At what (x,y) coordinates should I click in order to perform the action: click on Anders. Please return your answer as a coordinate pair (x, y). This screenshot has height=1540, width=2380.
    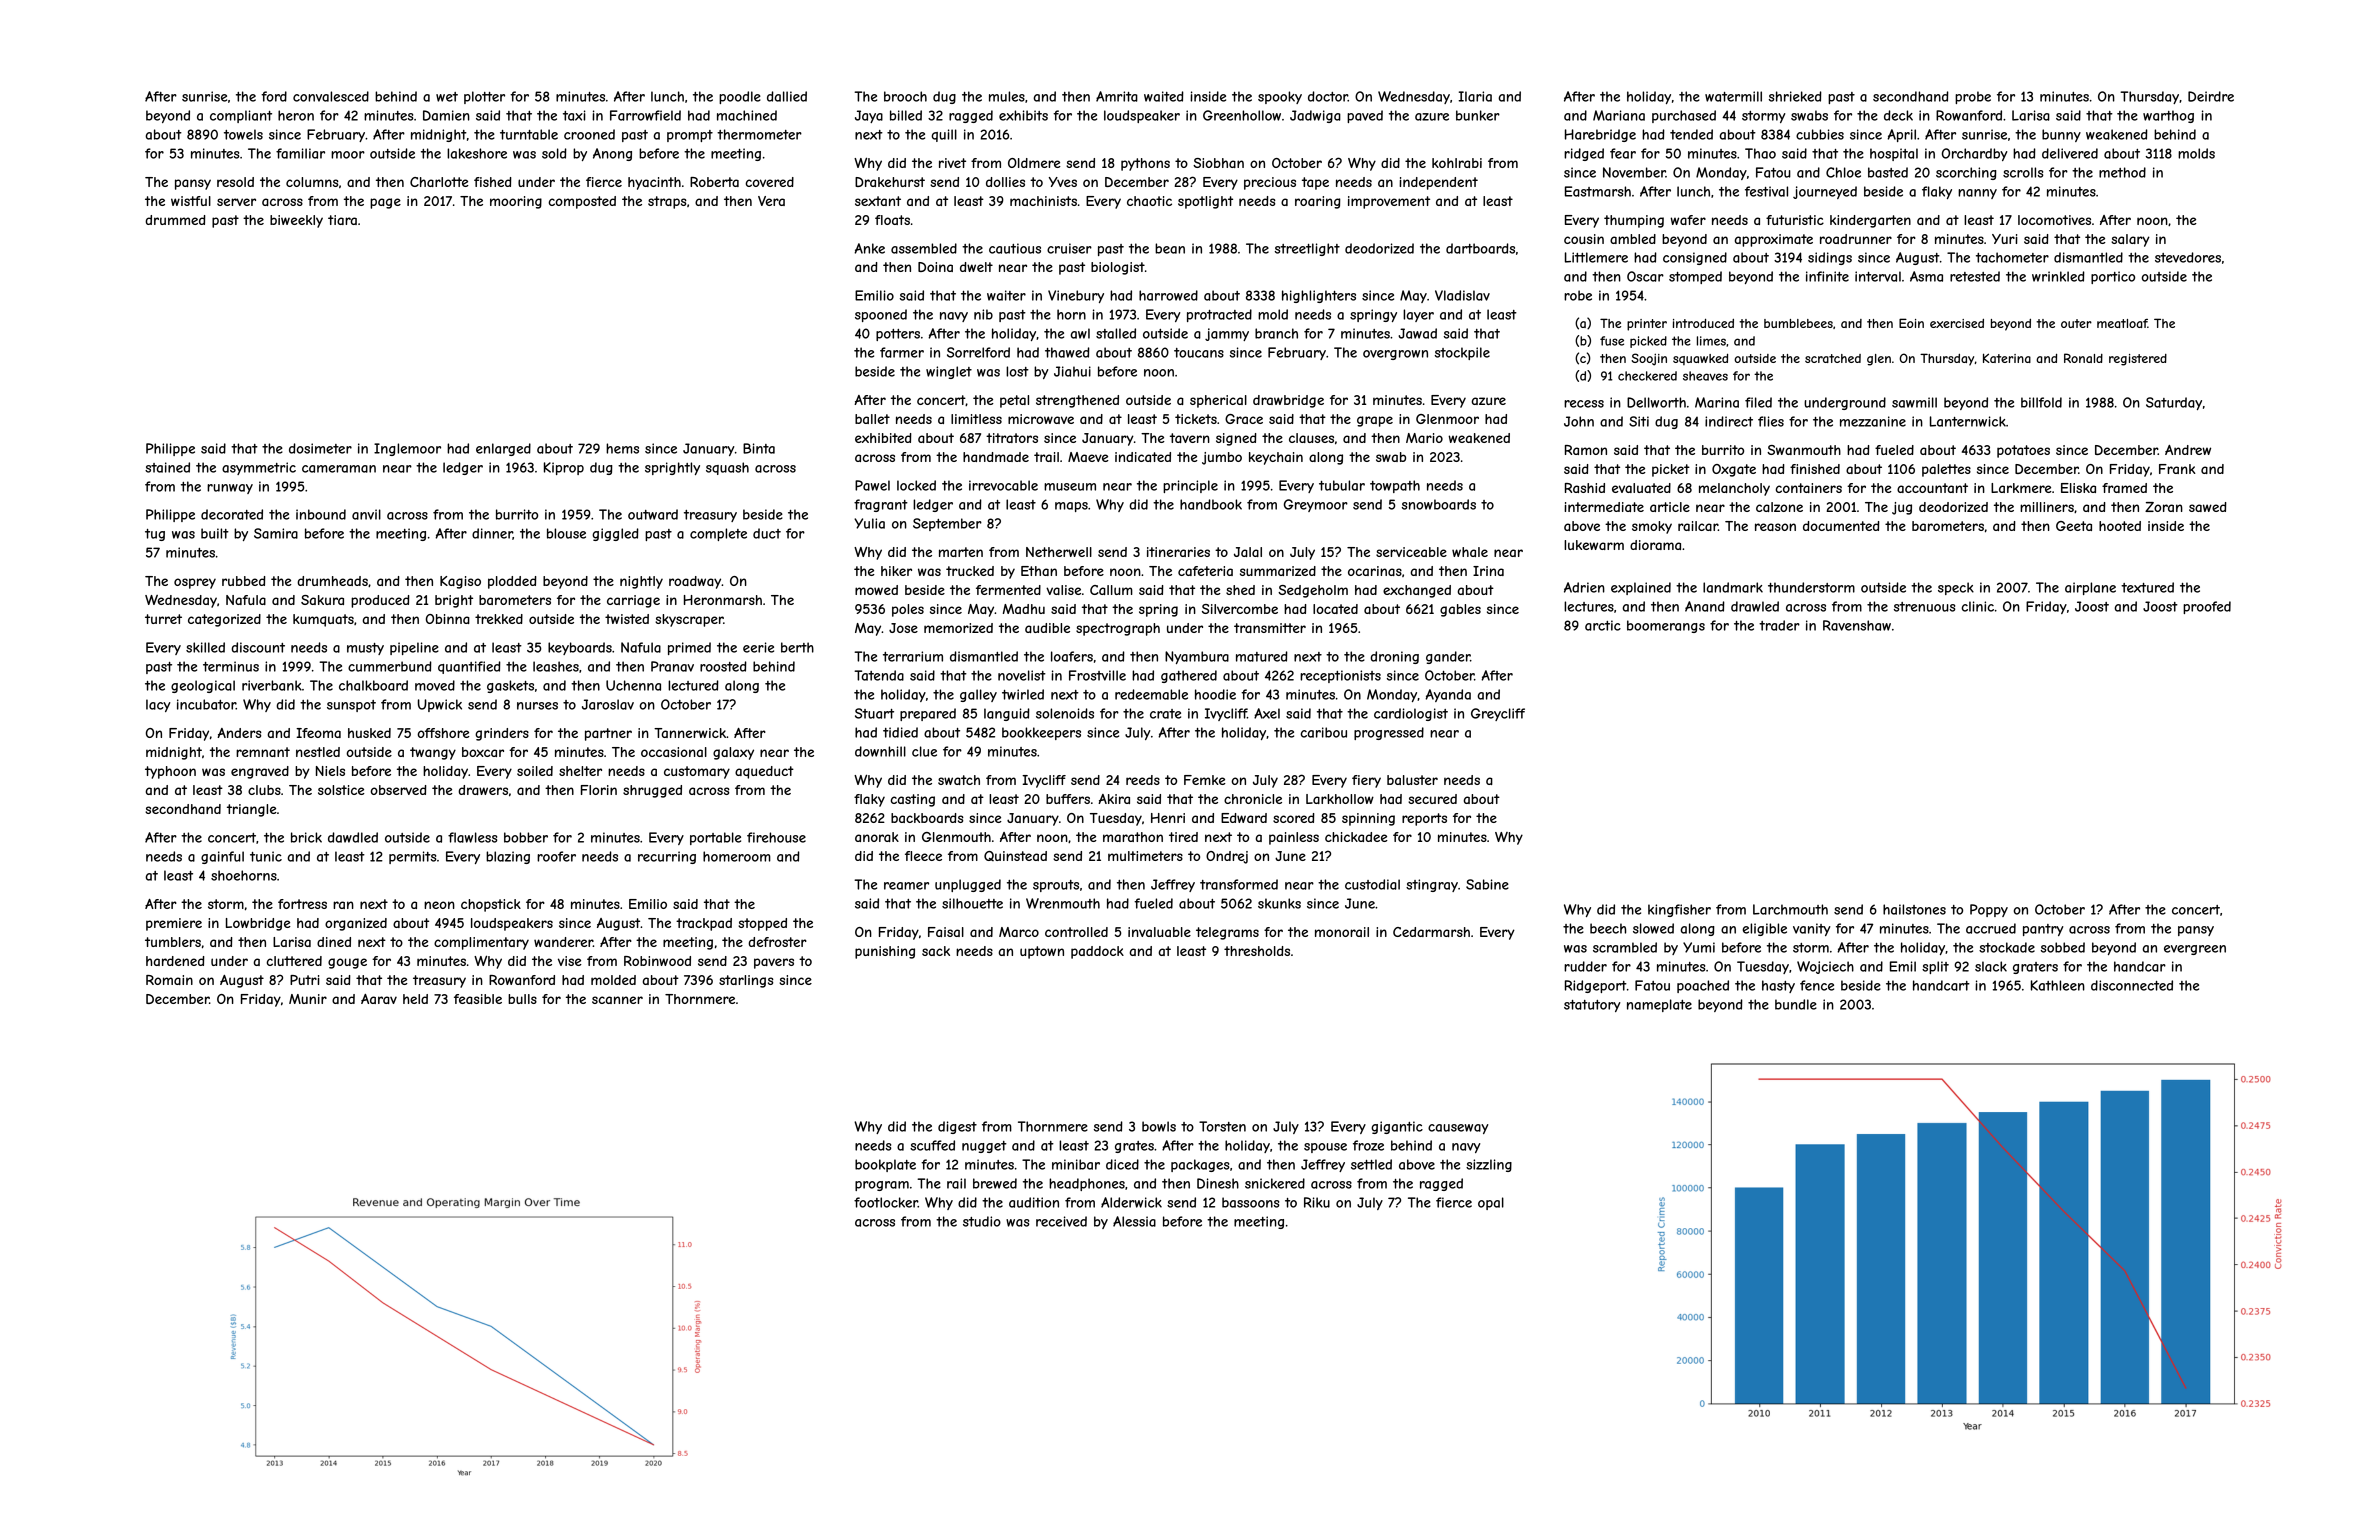
    Looking at the image, I should click on (239, 733).
